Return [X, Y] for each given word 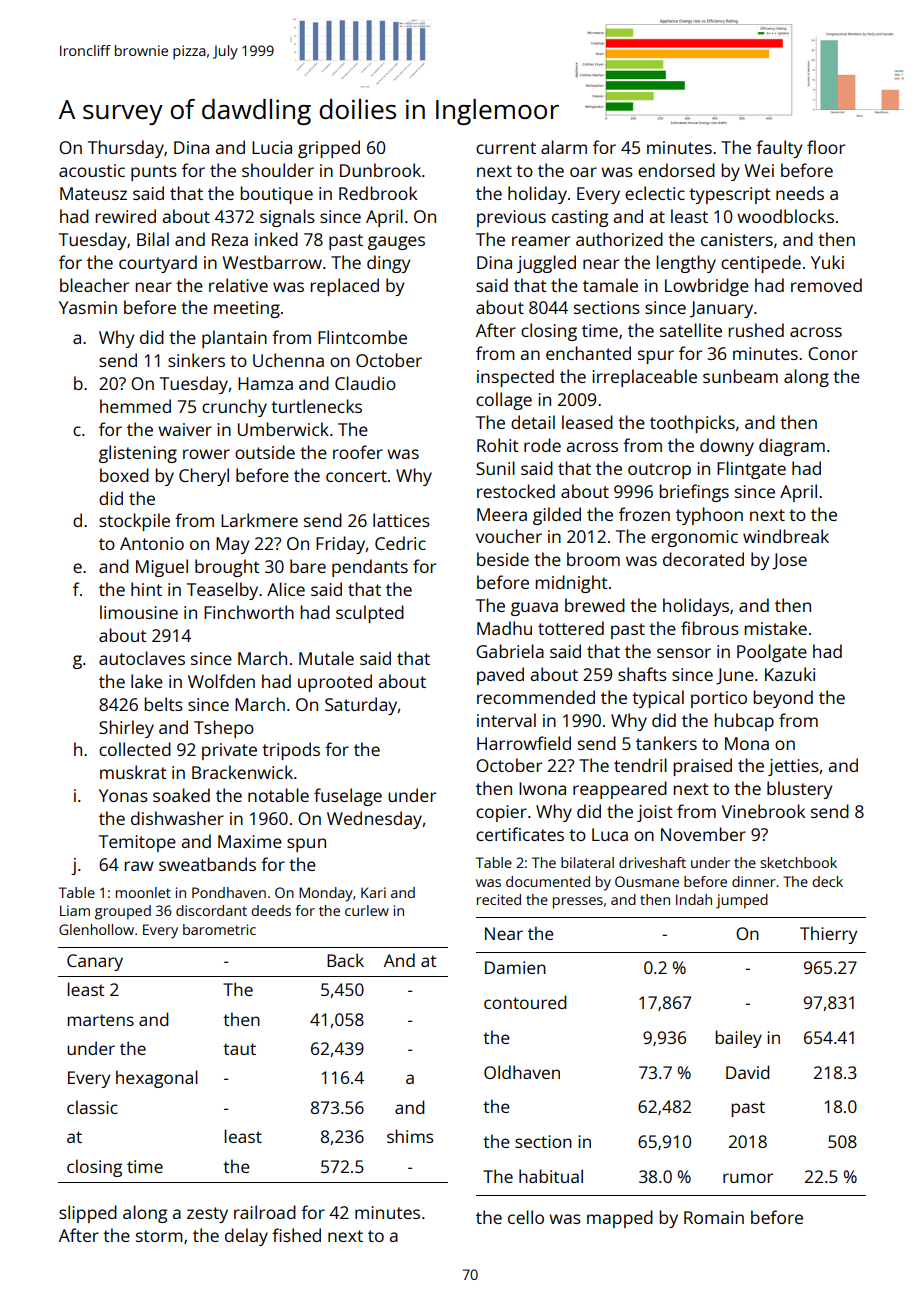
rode [542, 445]
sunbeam [740, 376]
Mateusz [93, 193]
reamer [541, 241]
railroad [265, 1212]
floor [826, 147]
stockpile [134, 522]
